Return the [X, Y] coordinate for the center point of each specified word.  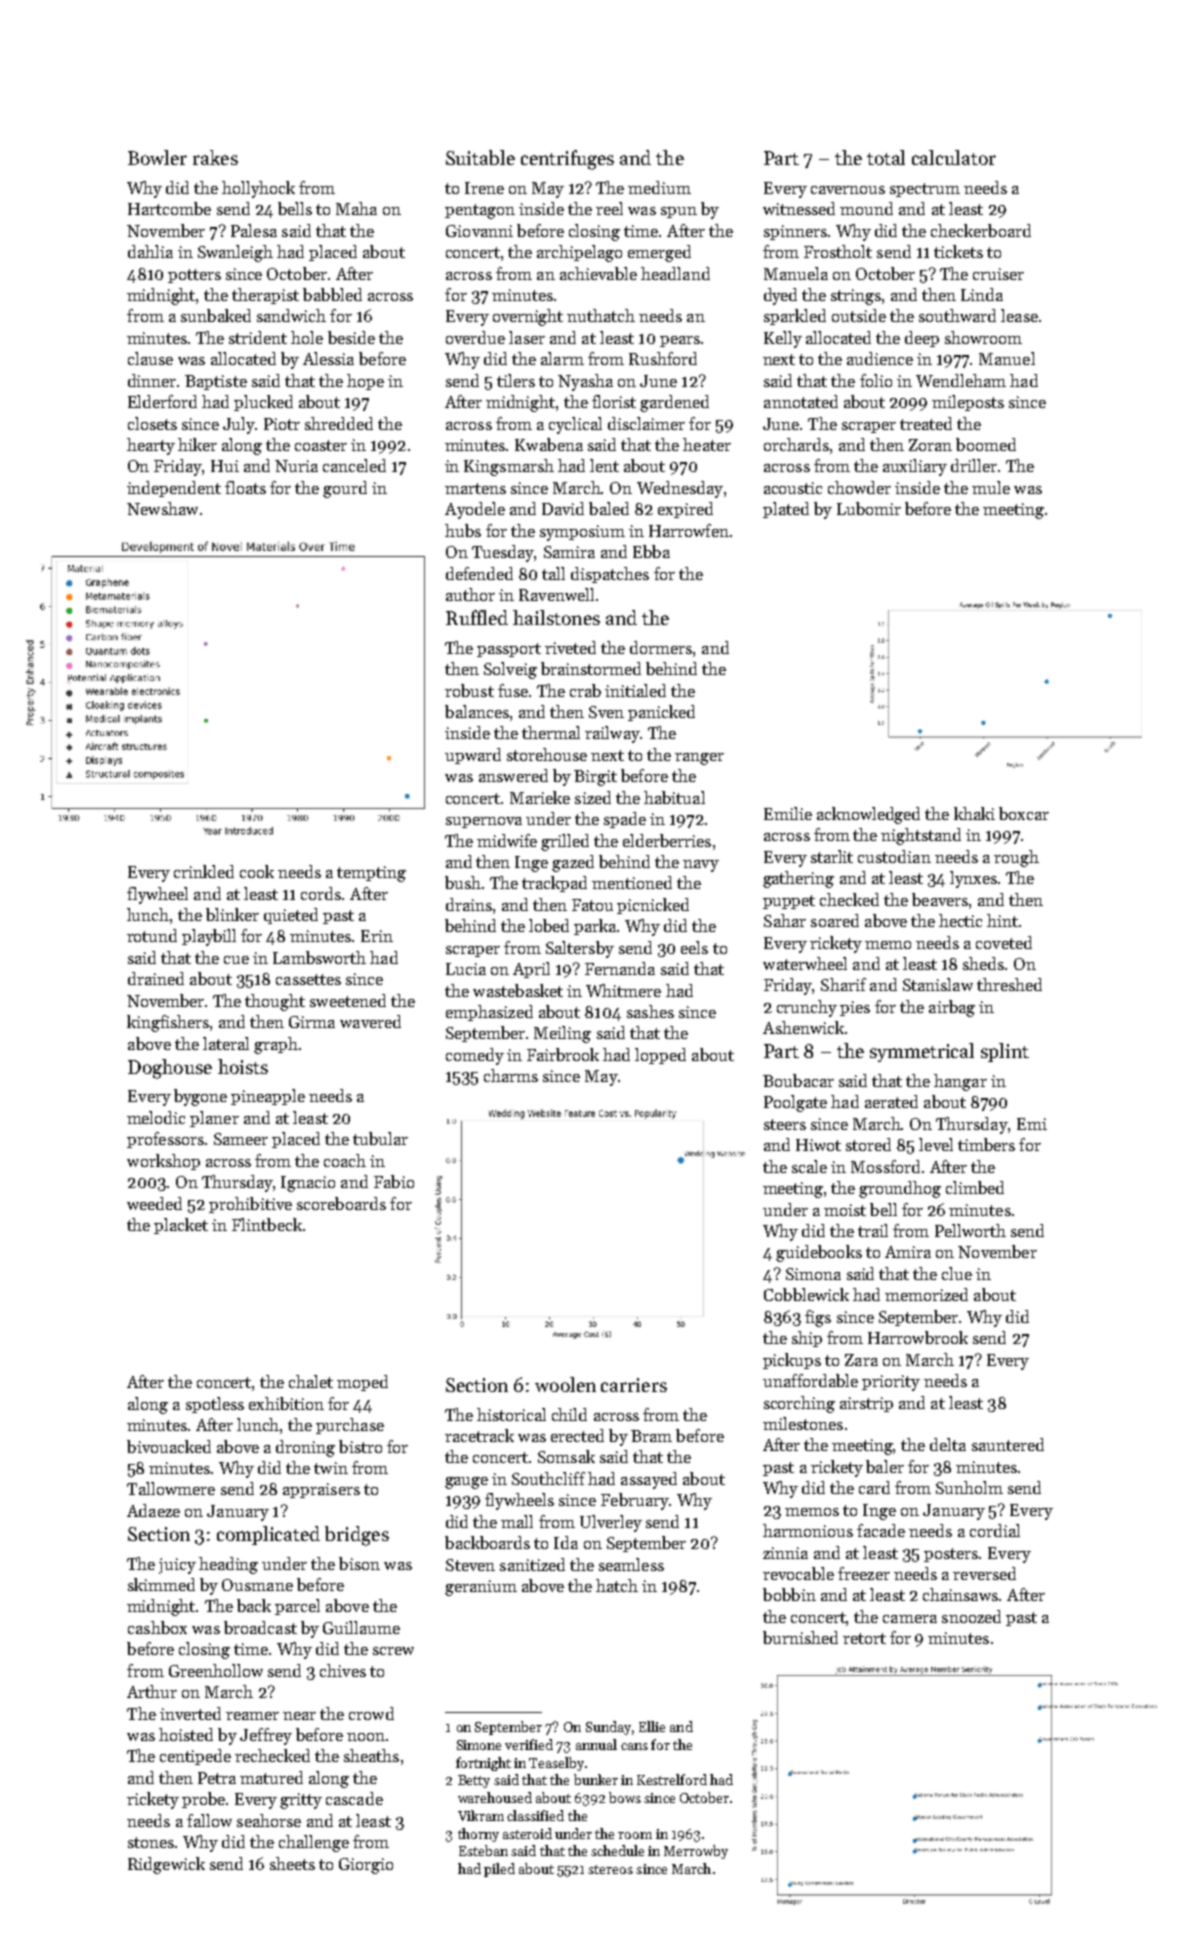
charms [511, 1075]
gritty [301, 1801]
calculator [954, 157]
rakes [215, 157]
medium [659, 187]
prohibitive [250, 1205]
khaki [974, 813]
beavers [940, 899]
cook [257, 871]
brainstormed [591, 668]
